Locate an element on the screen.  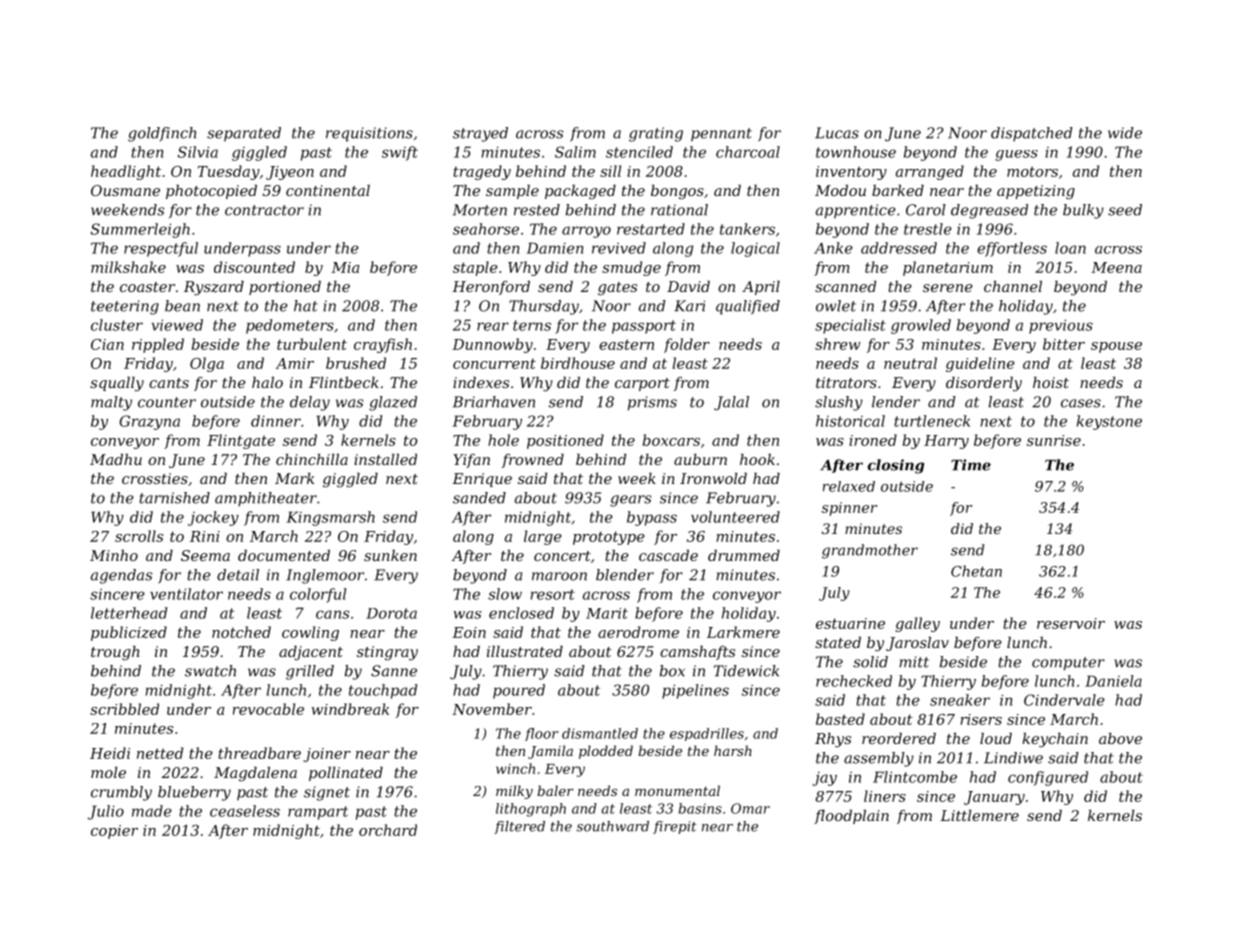
ceaseless is located at coordinates (245, 811).
